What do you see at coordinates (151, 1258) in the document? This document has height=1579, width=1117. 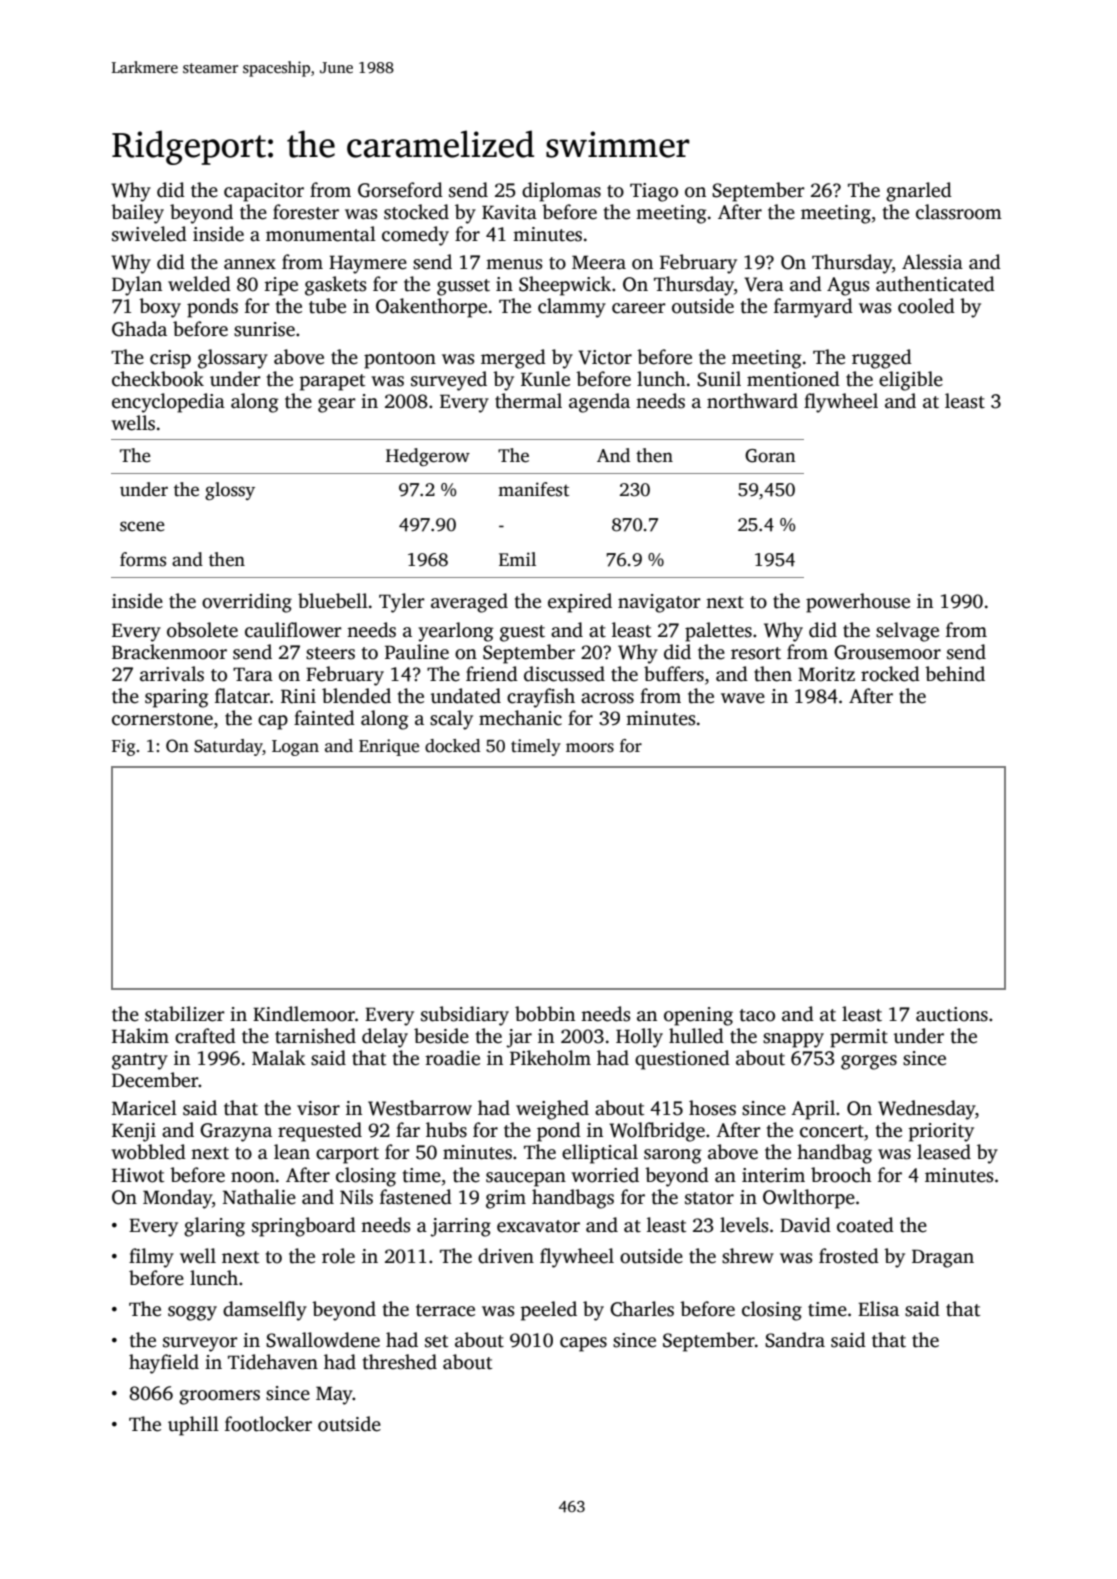 I see `filmy` at bounding box center [151, 1258].
